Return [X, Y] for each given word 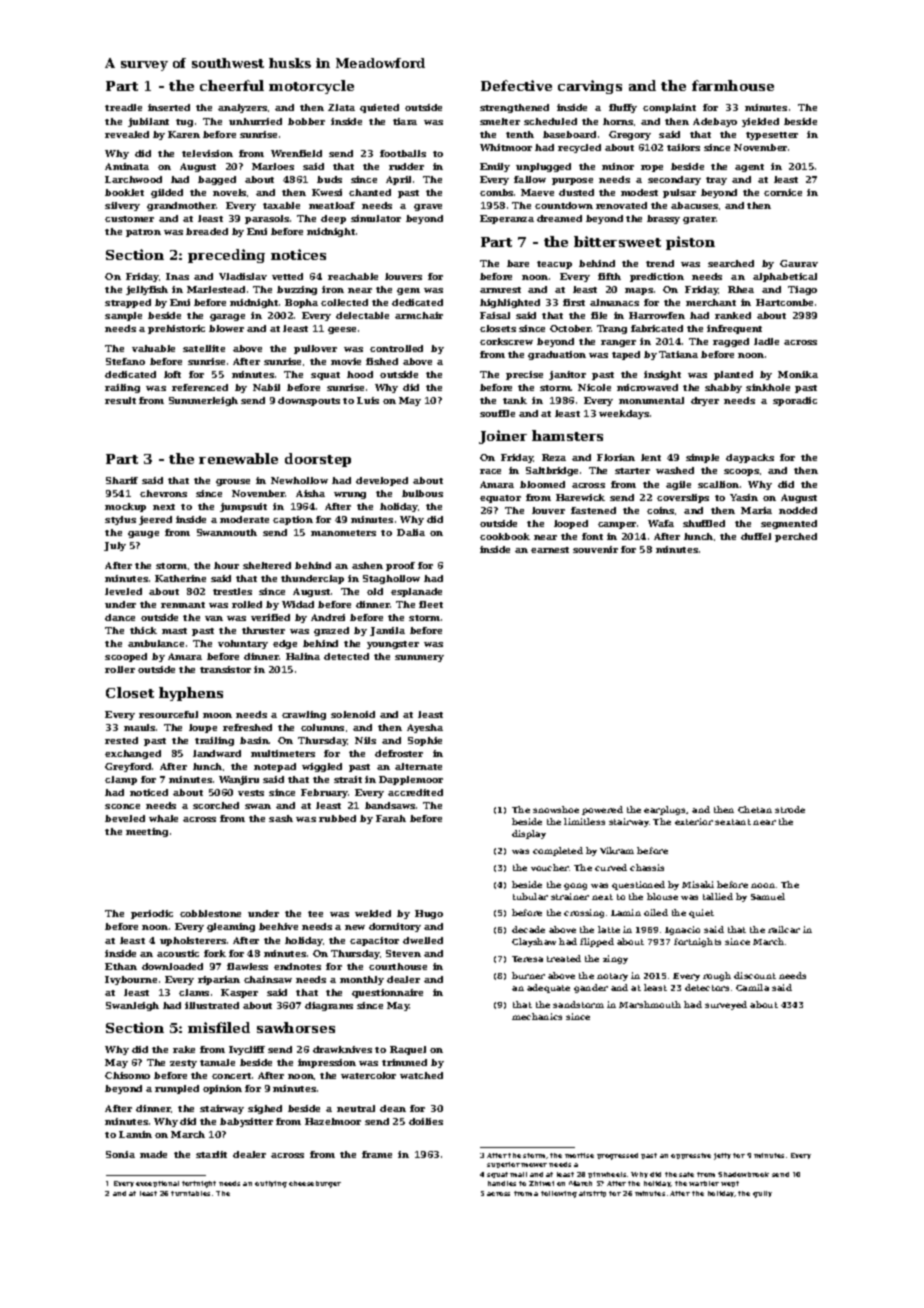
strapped [128, 303]
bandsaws [390, 805]
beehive [278, 926]
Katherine [180, 578]
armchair [419, 315]
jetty [722, 1156]
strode [790, 809]
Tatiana [678, 354]
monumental [651, 400]
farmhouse [733, 85]
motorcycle [311, 87]
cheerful [232, 85]
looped [571, 524]
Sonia [120, 1154]
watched [421, 1075]
